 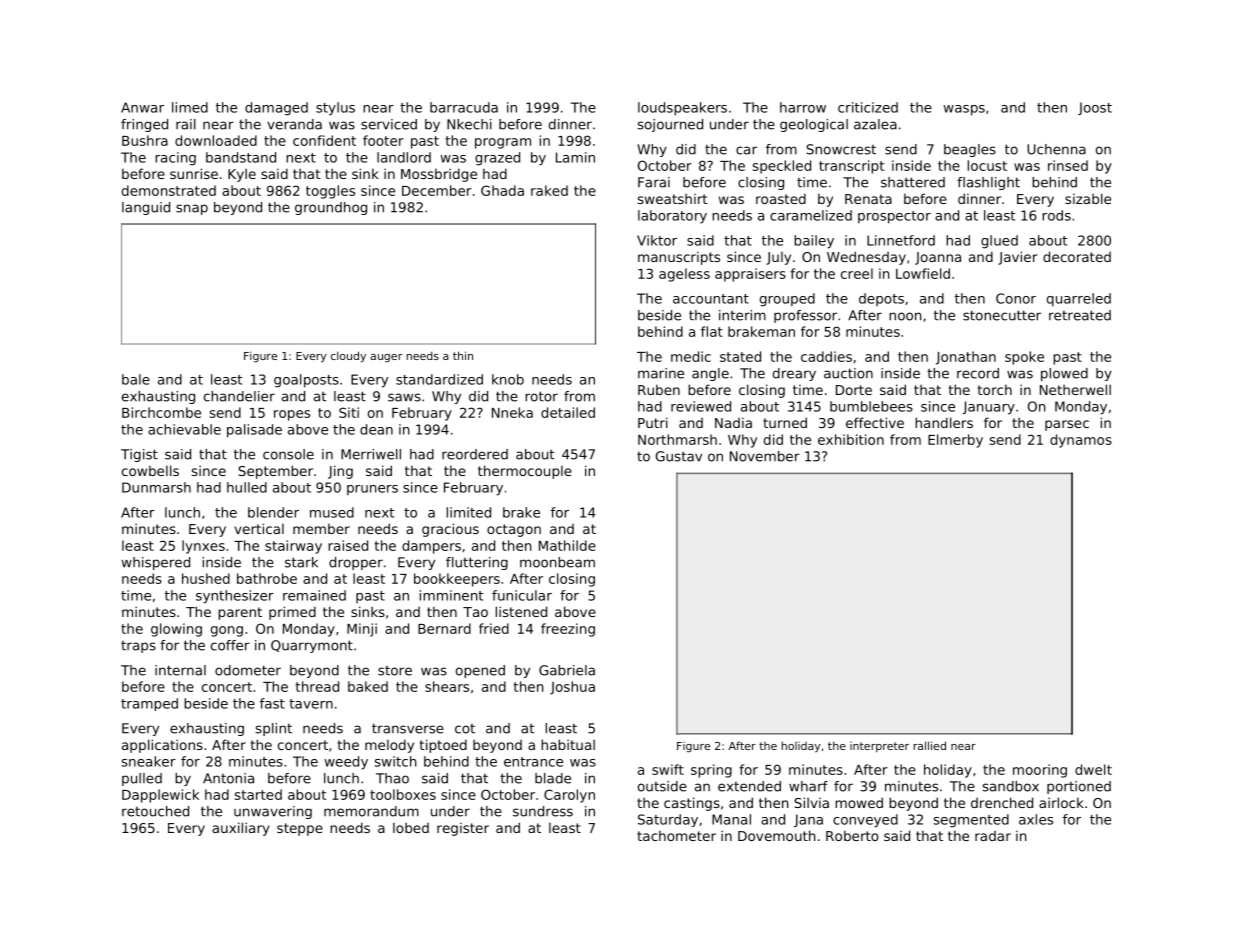 I want to click on traps, so click(x=138, y=647).
